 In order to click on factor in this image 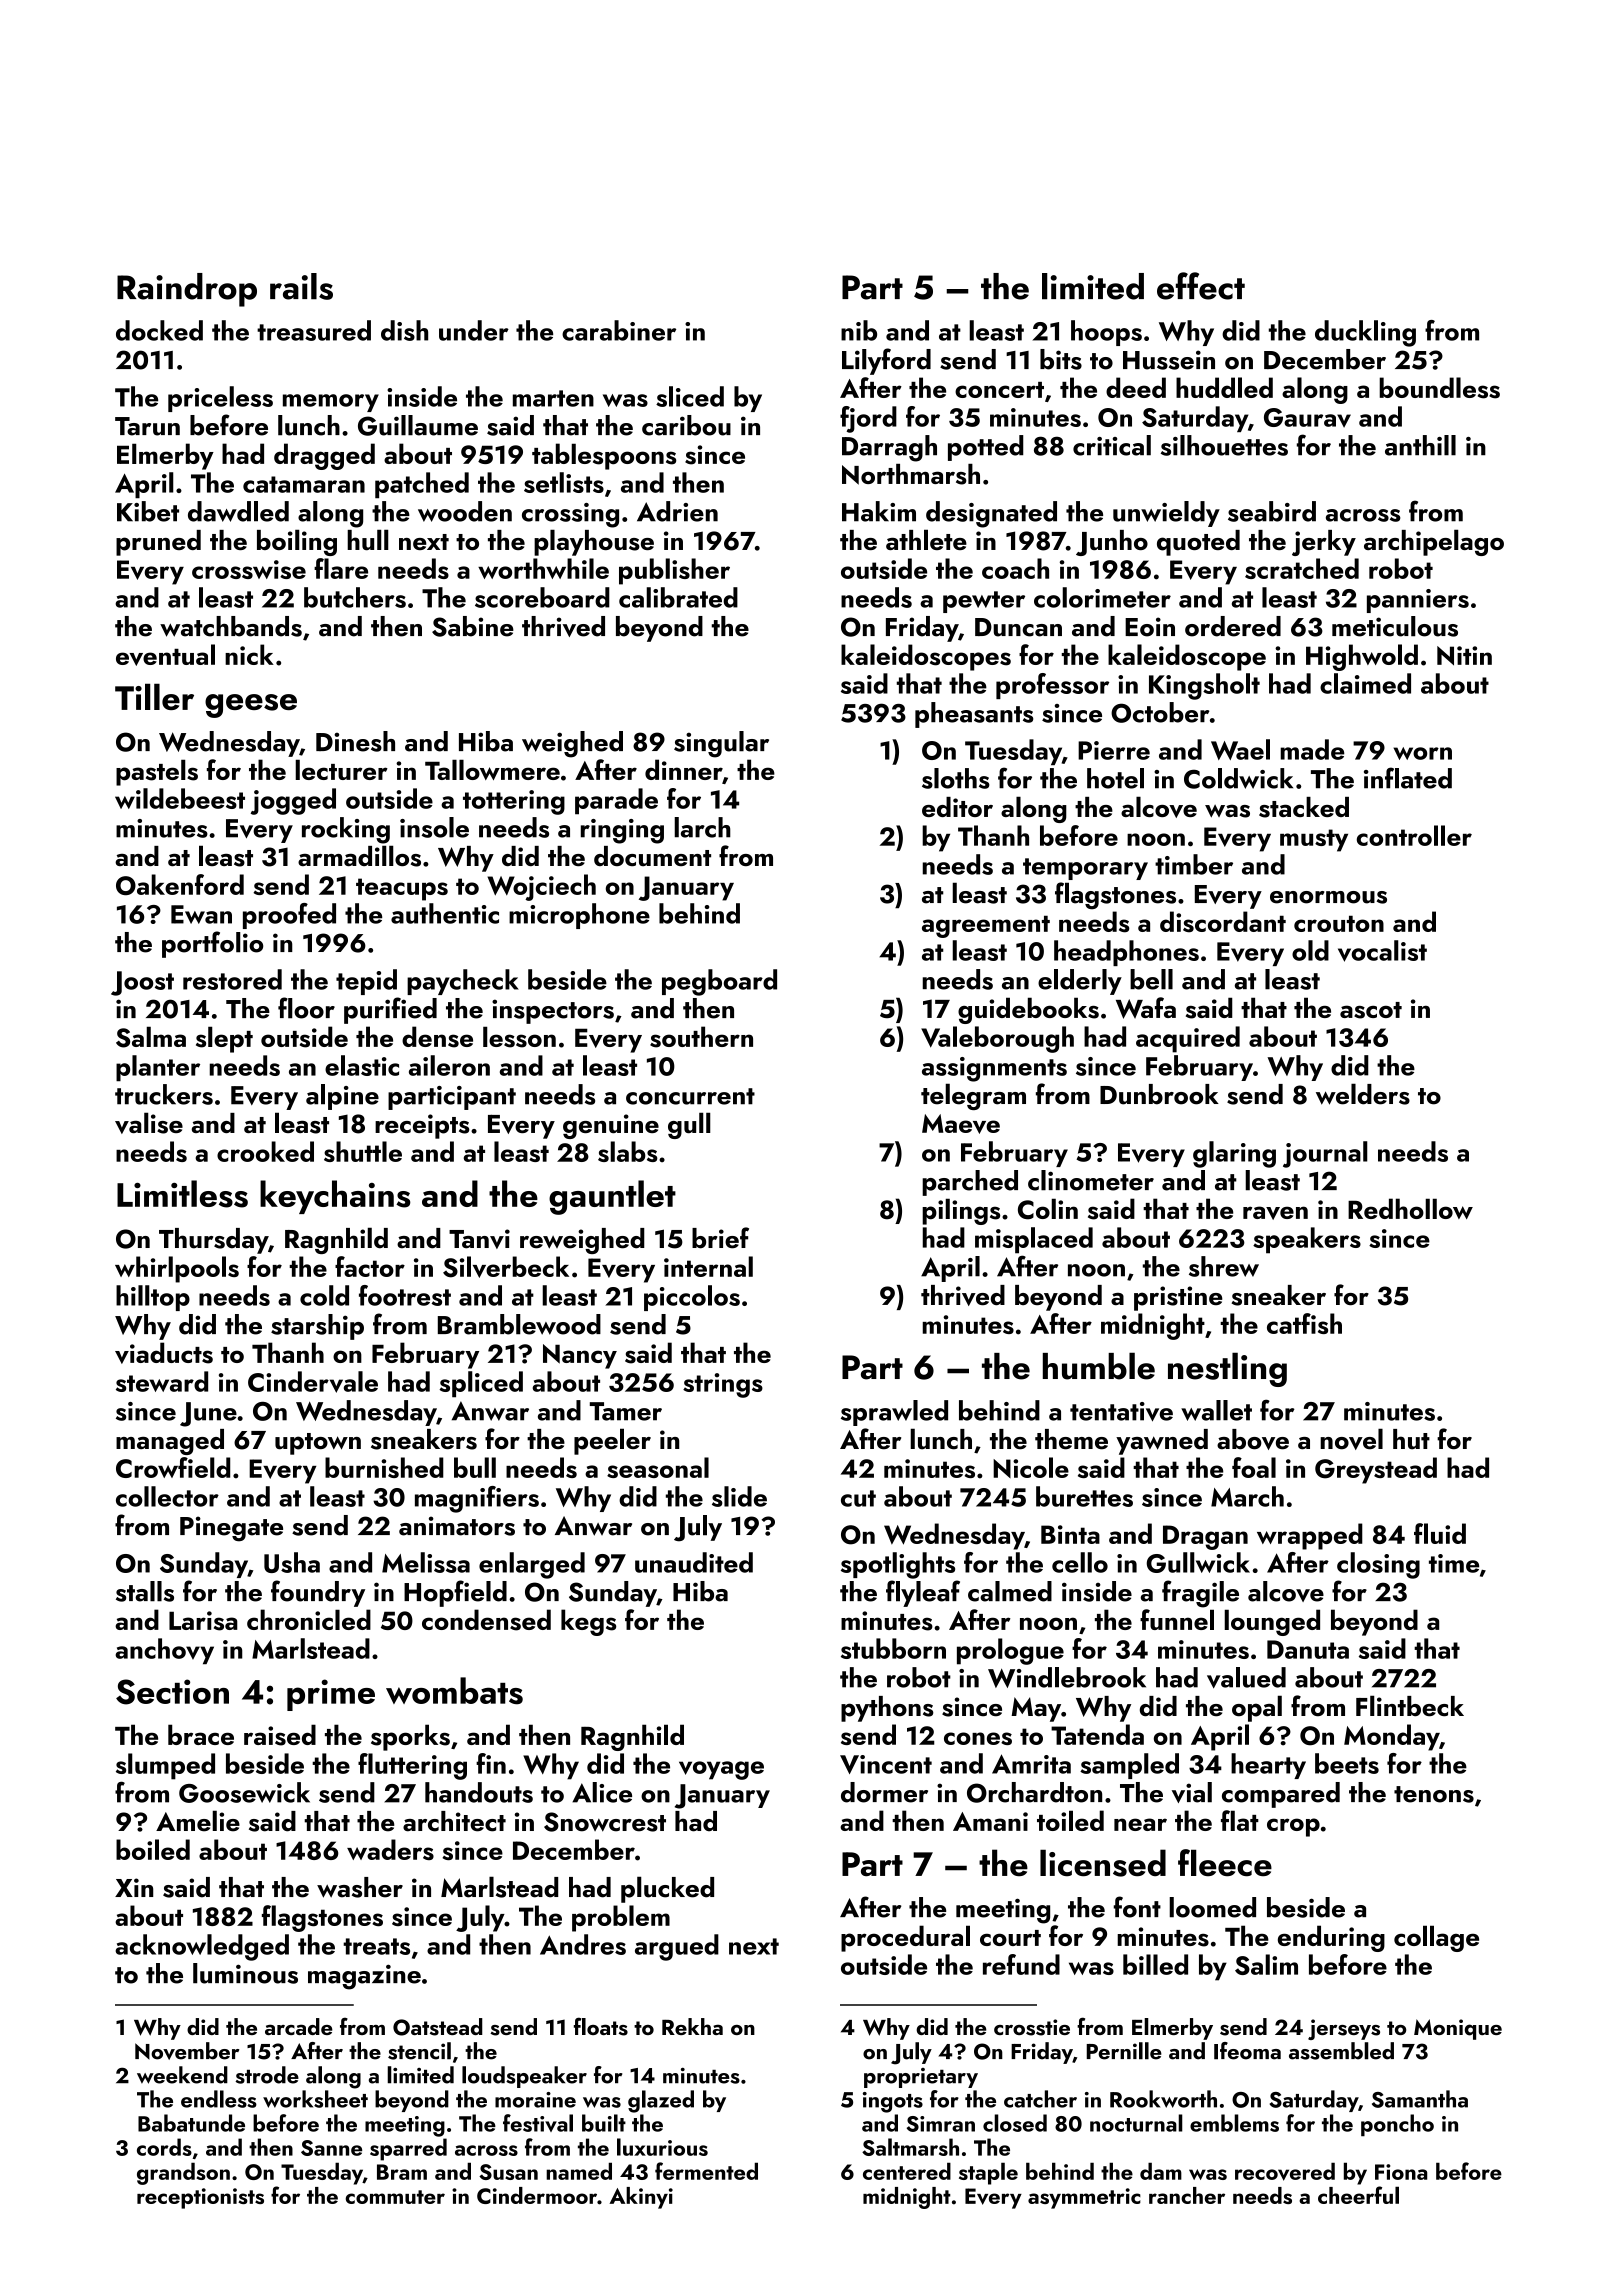, I will do `click(370, 1266)`.
